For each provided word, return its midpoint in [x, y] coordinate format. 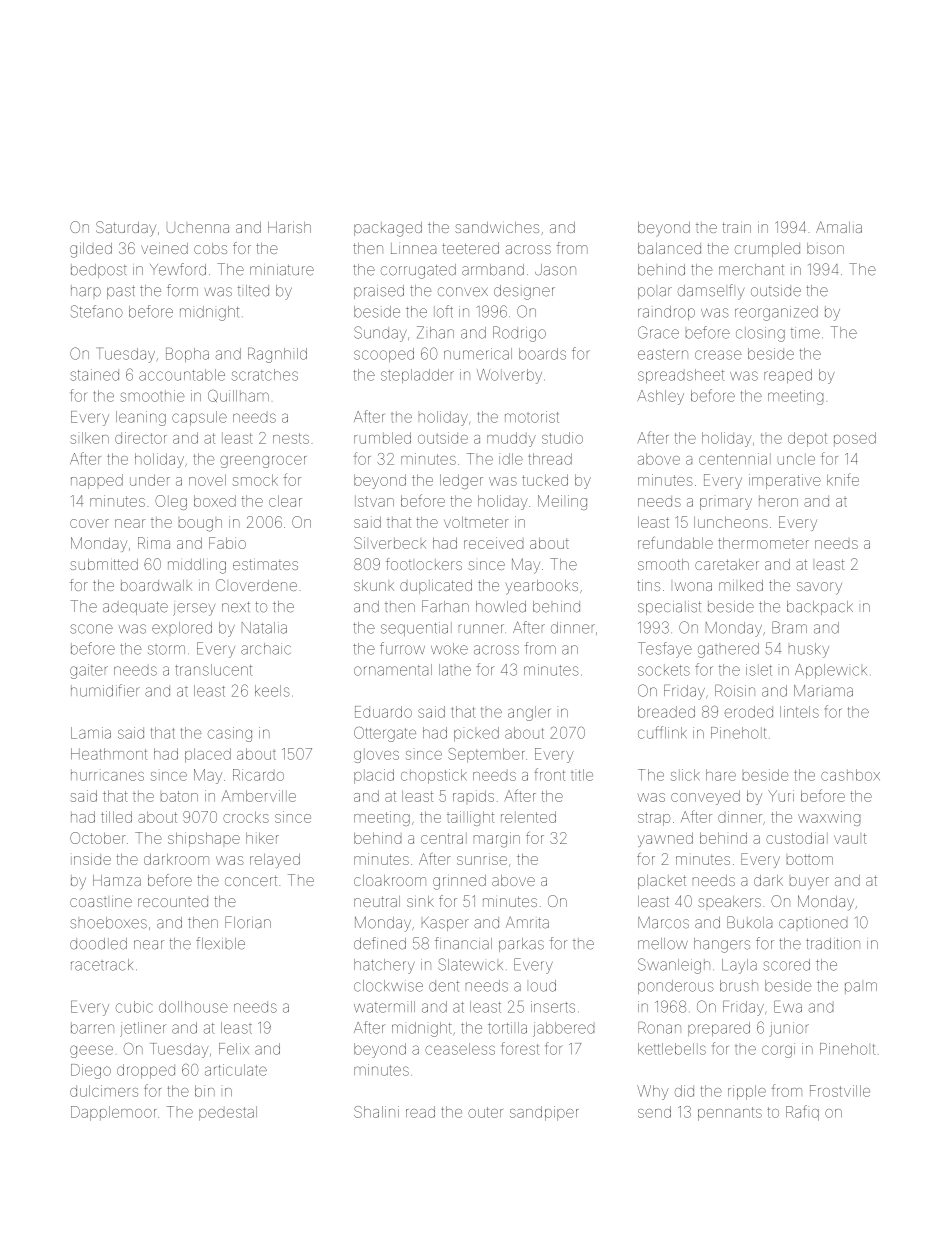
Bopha [187, 355]
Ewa [788, 1007]
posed [855, 439]
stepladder [417, 376]
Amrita [527, 922]
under [150, 480]
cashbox [850, 775]
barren [92, 1028]
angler [529, 713]
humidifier [105, 690]
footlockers [424, 564]
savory [819, 588]
